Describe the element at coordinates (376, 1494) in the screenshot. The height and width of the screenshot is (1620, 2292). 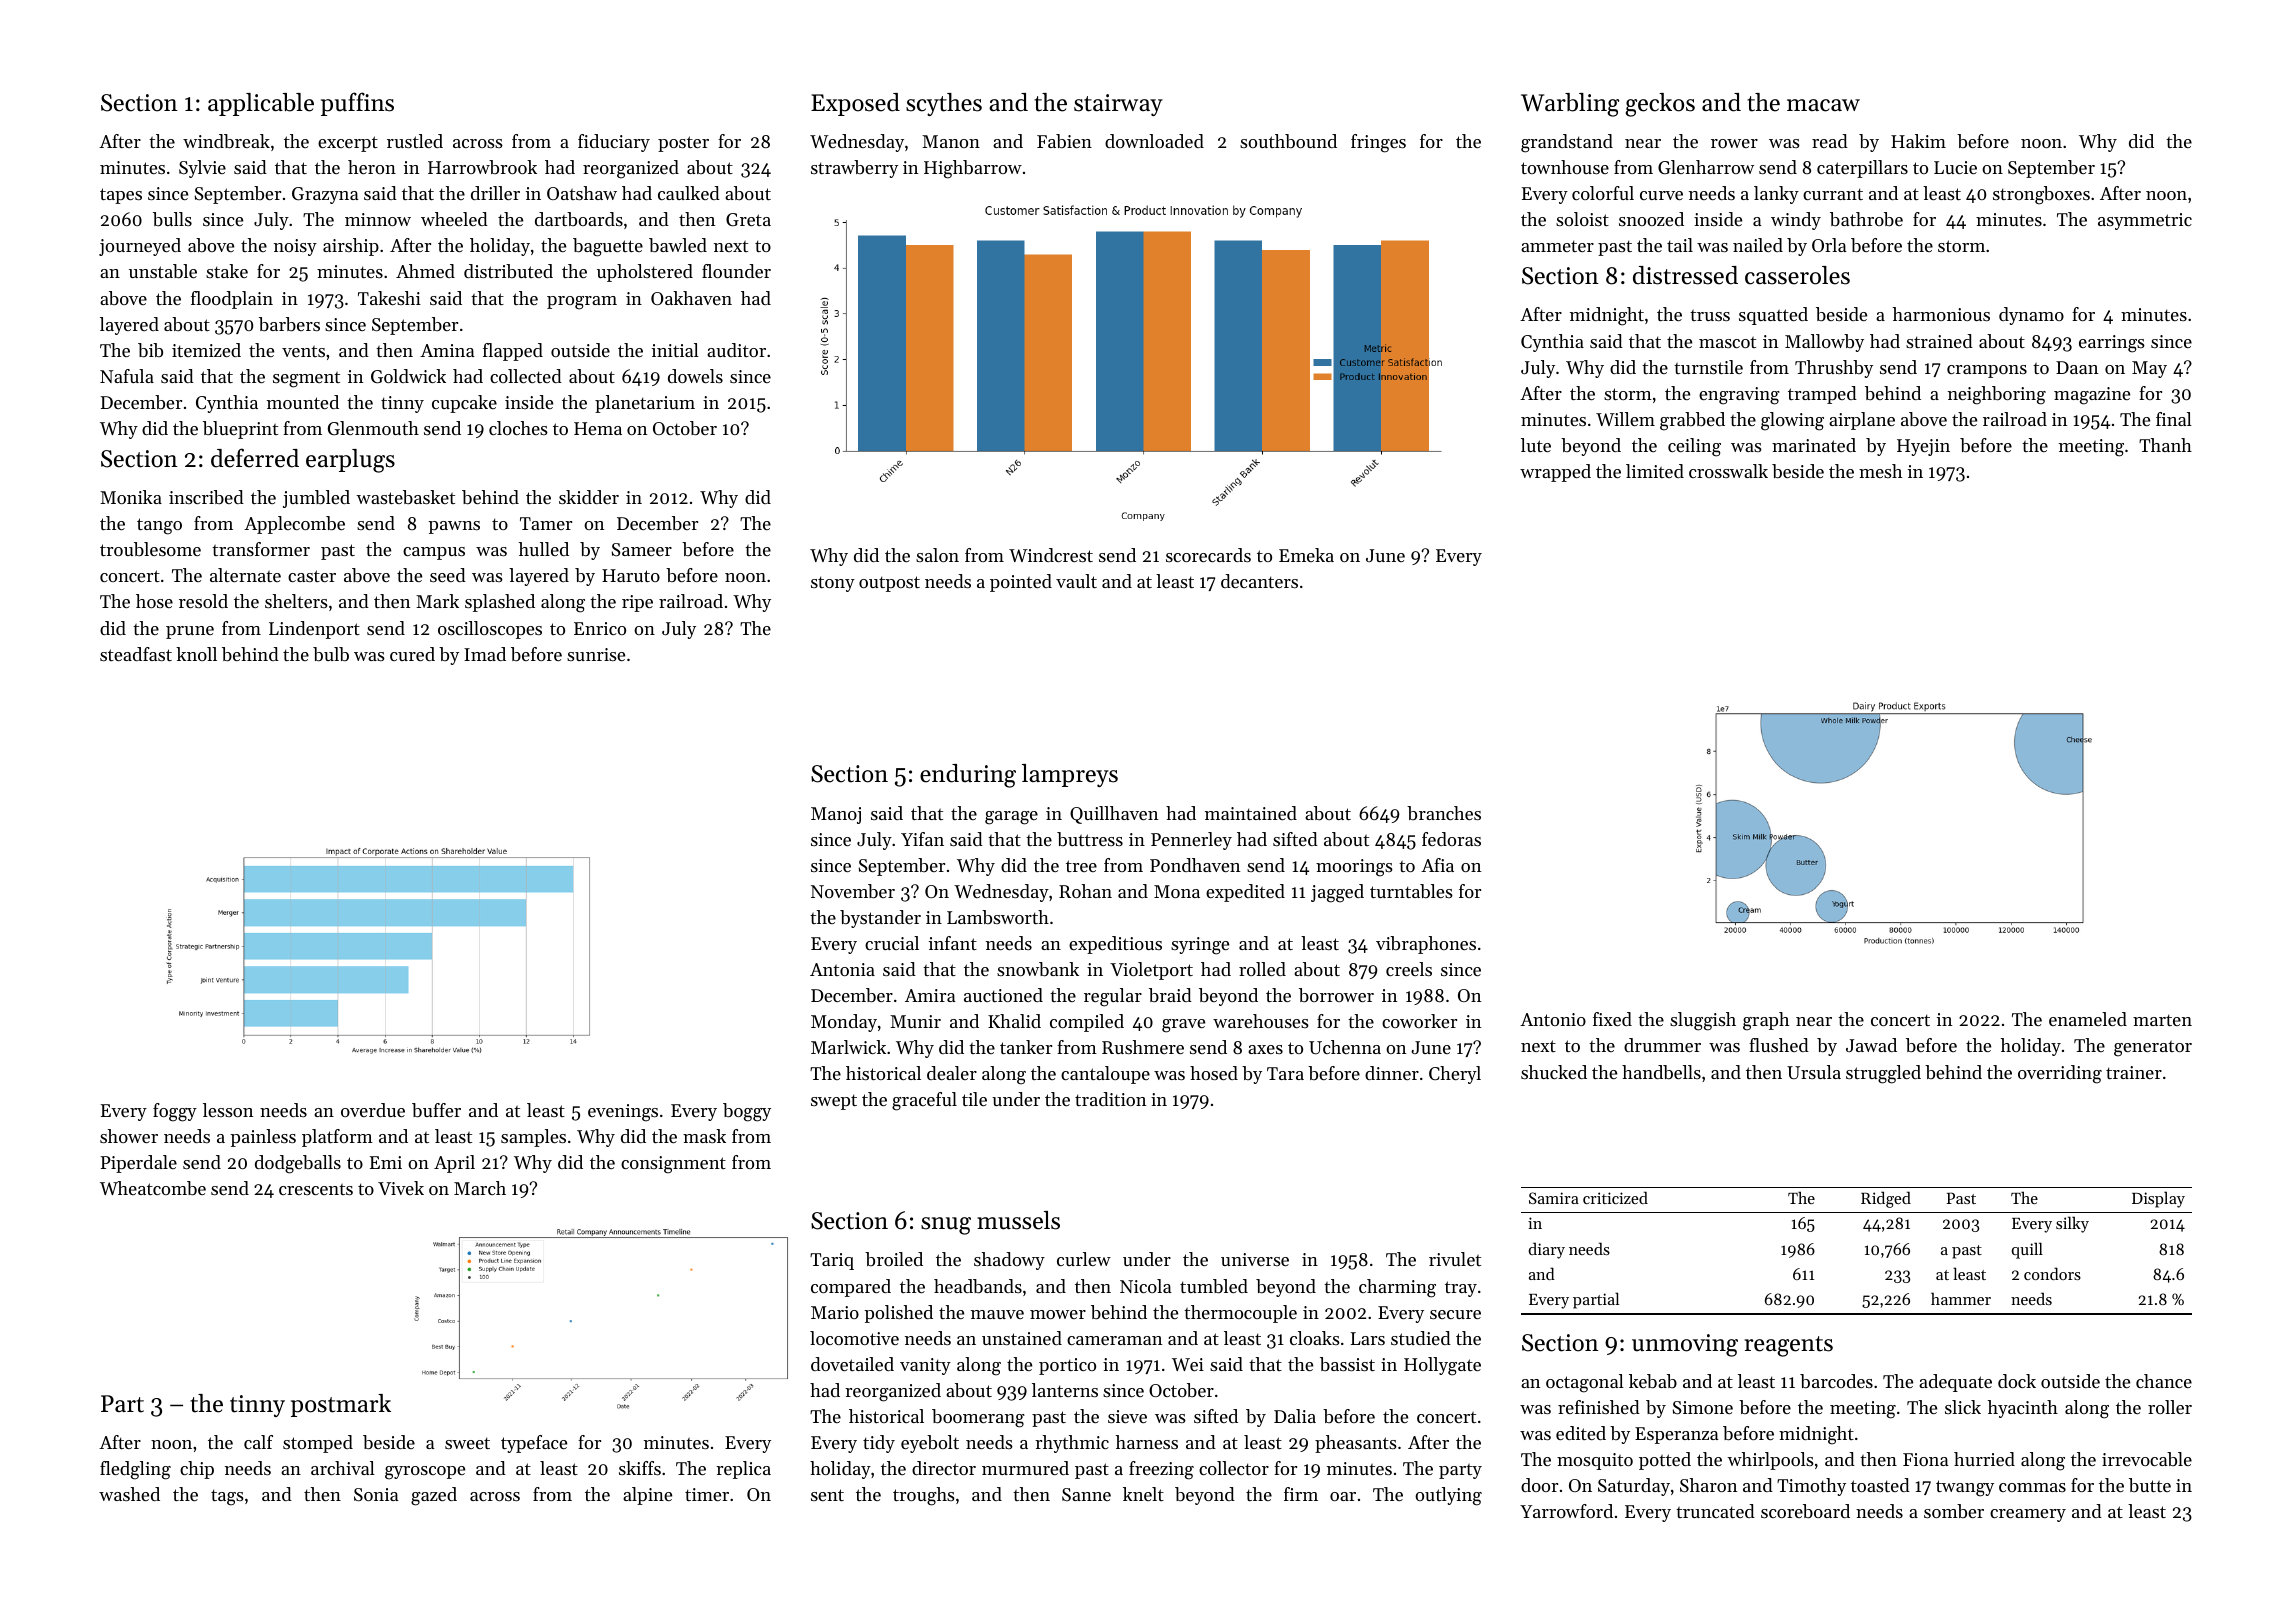
I see `Sonia` at that location.
